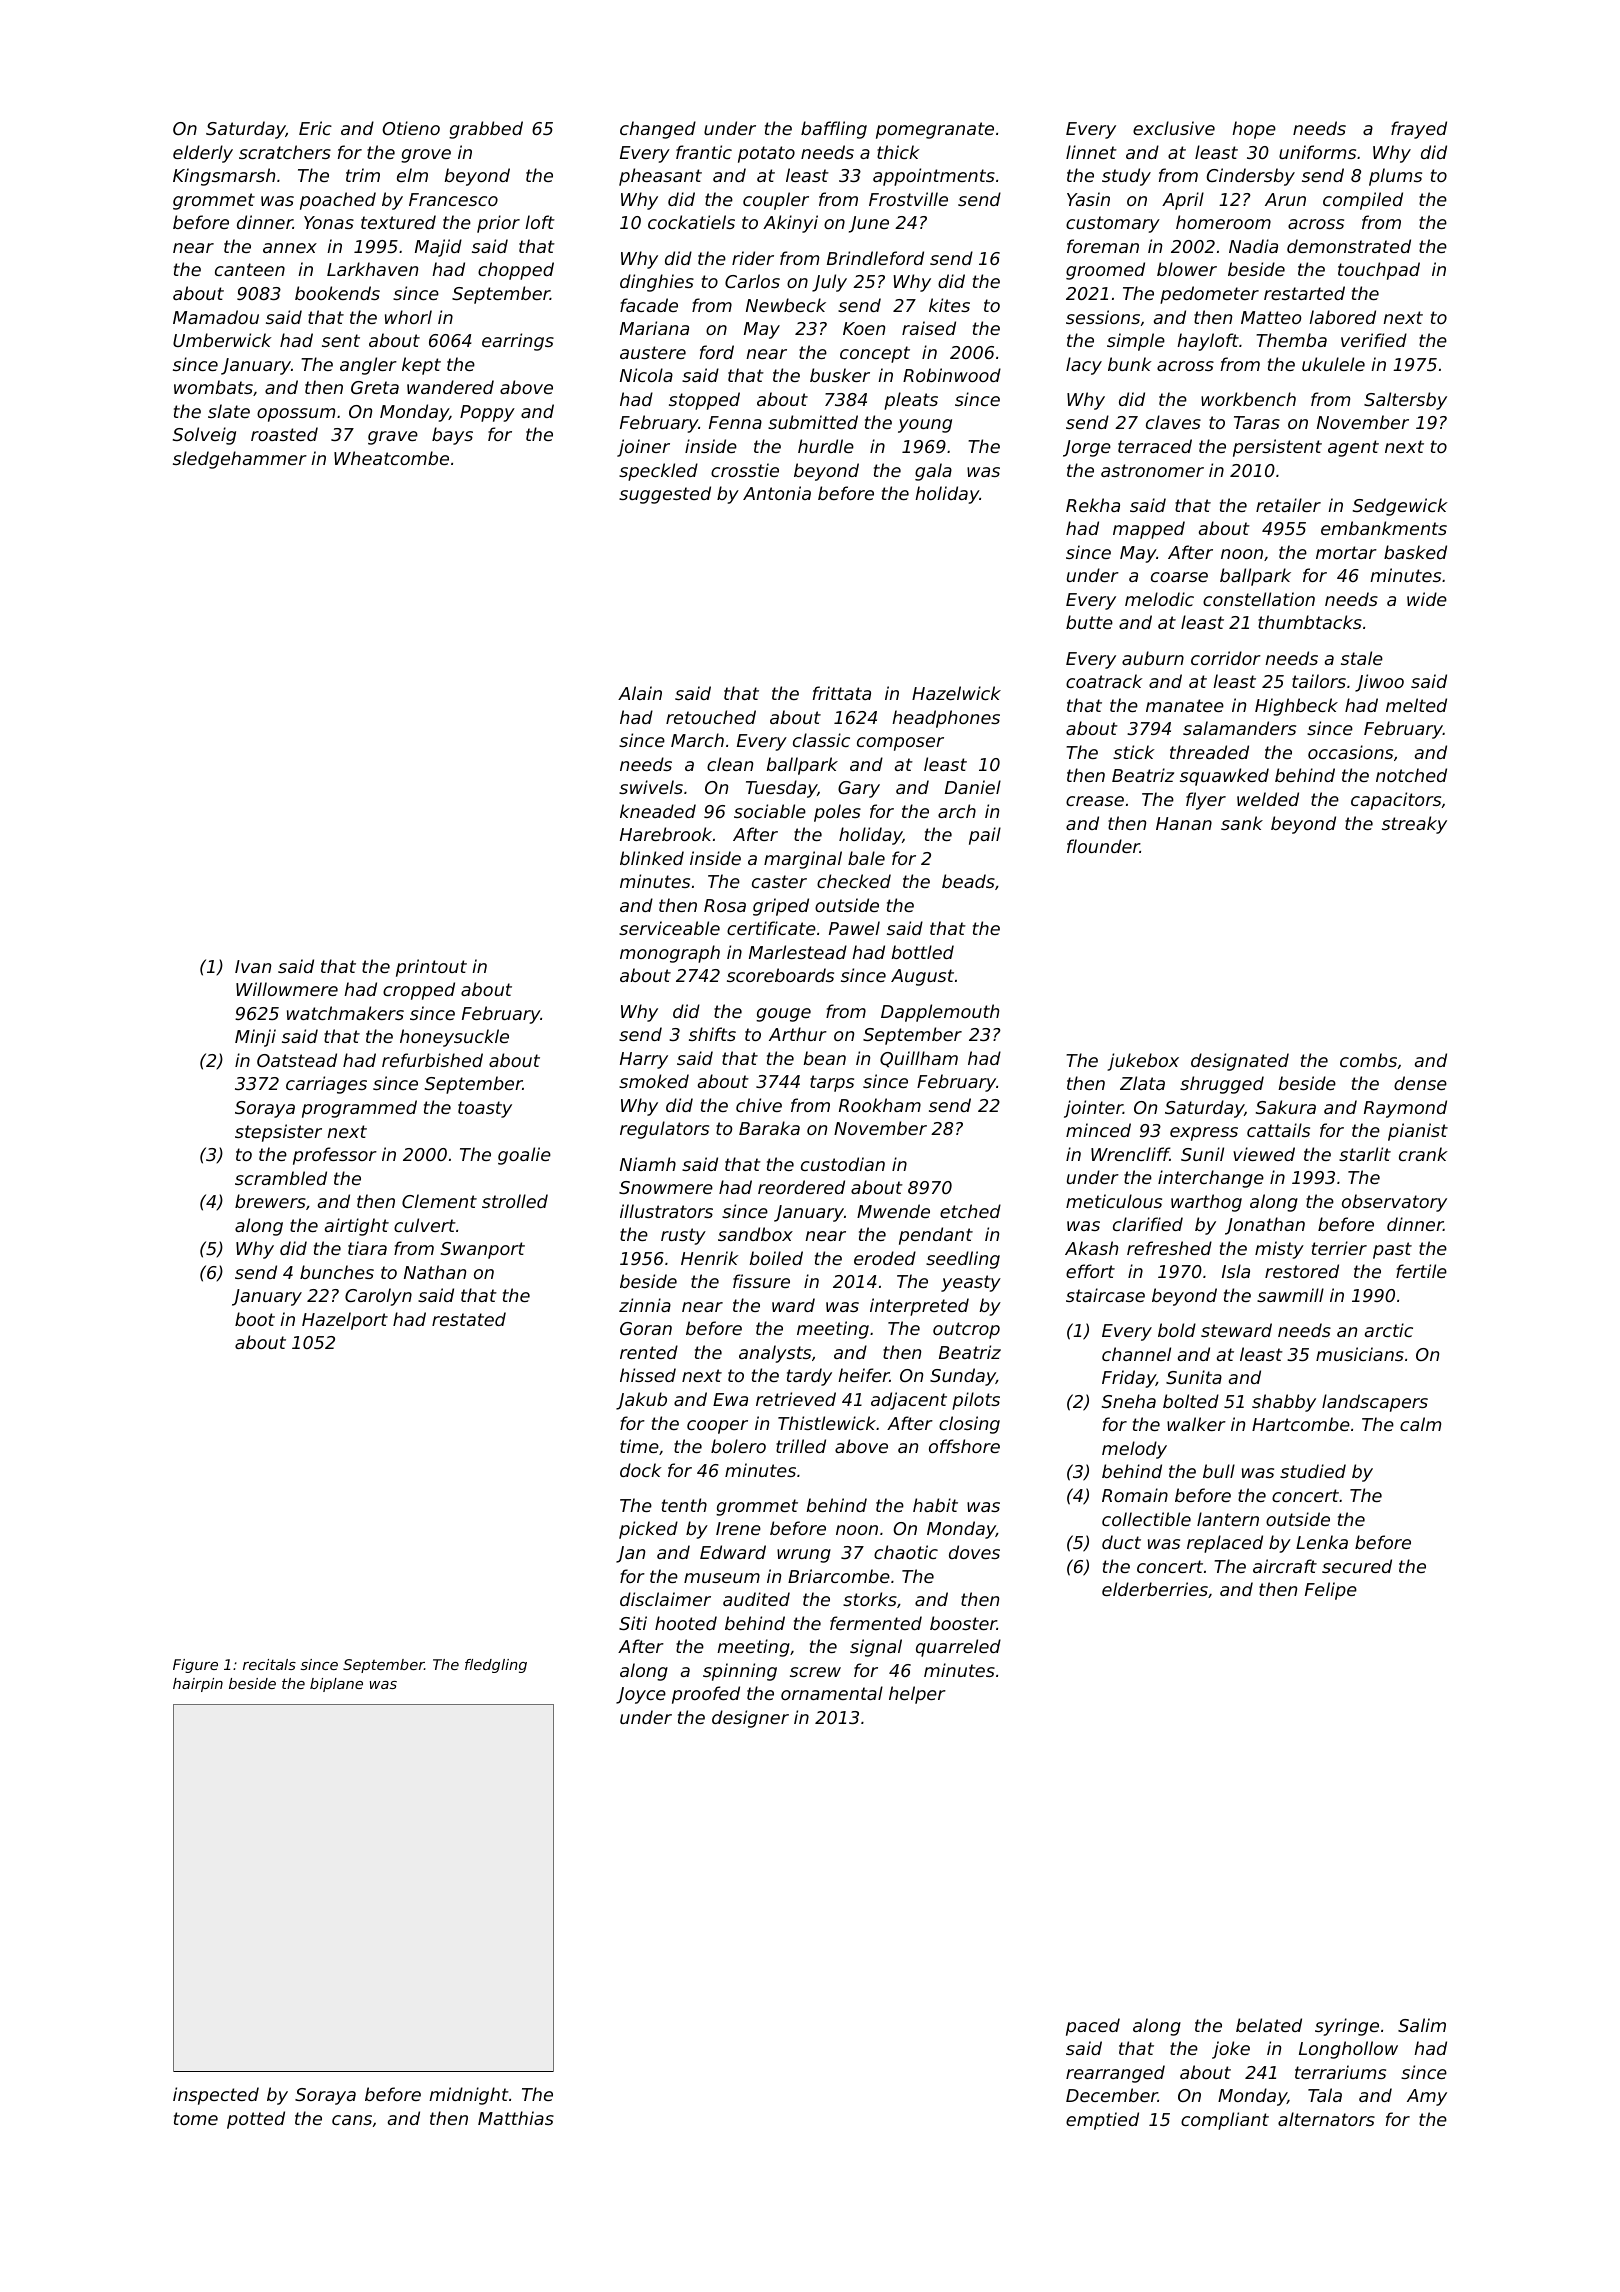 This screenshot has height=2292, width=1620. Describe the element at coordinates (1286, 1107) in the screenshot. I see `Sakura` at that location.
